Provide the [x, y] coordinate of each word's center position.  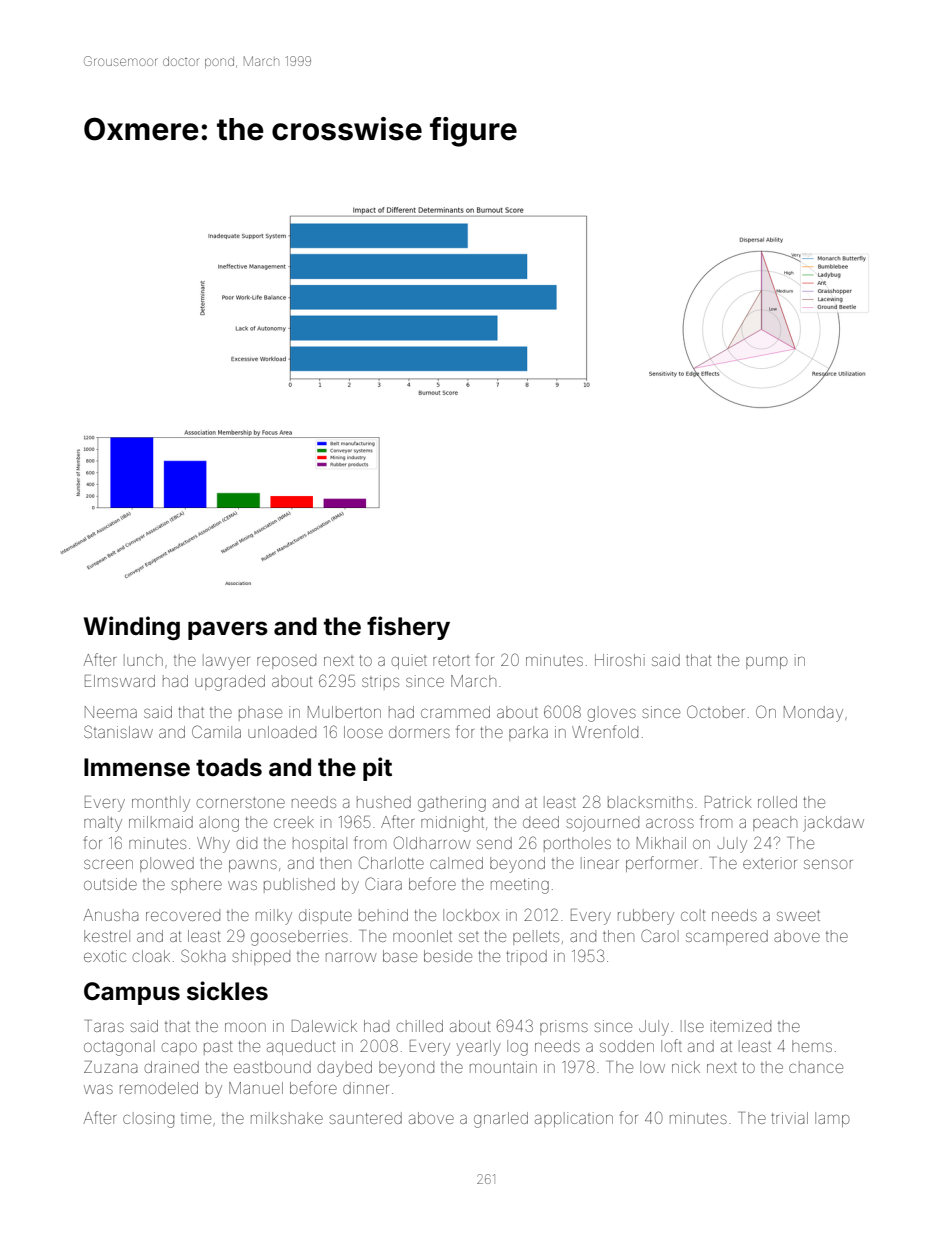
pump [767, 662]
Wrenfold [605, 731]
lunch [143, 660]
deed [541, 822]
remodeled [159, 1088]
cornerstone [241, 802]
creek [294, 822]
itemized [741, 1026]
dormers [419, 733]
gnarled [501, 1120]
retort [451, 660]
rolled [777, 802]
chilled [420, 1026]
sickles [227, 991]
